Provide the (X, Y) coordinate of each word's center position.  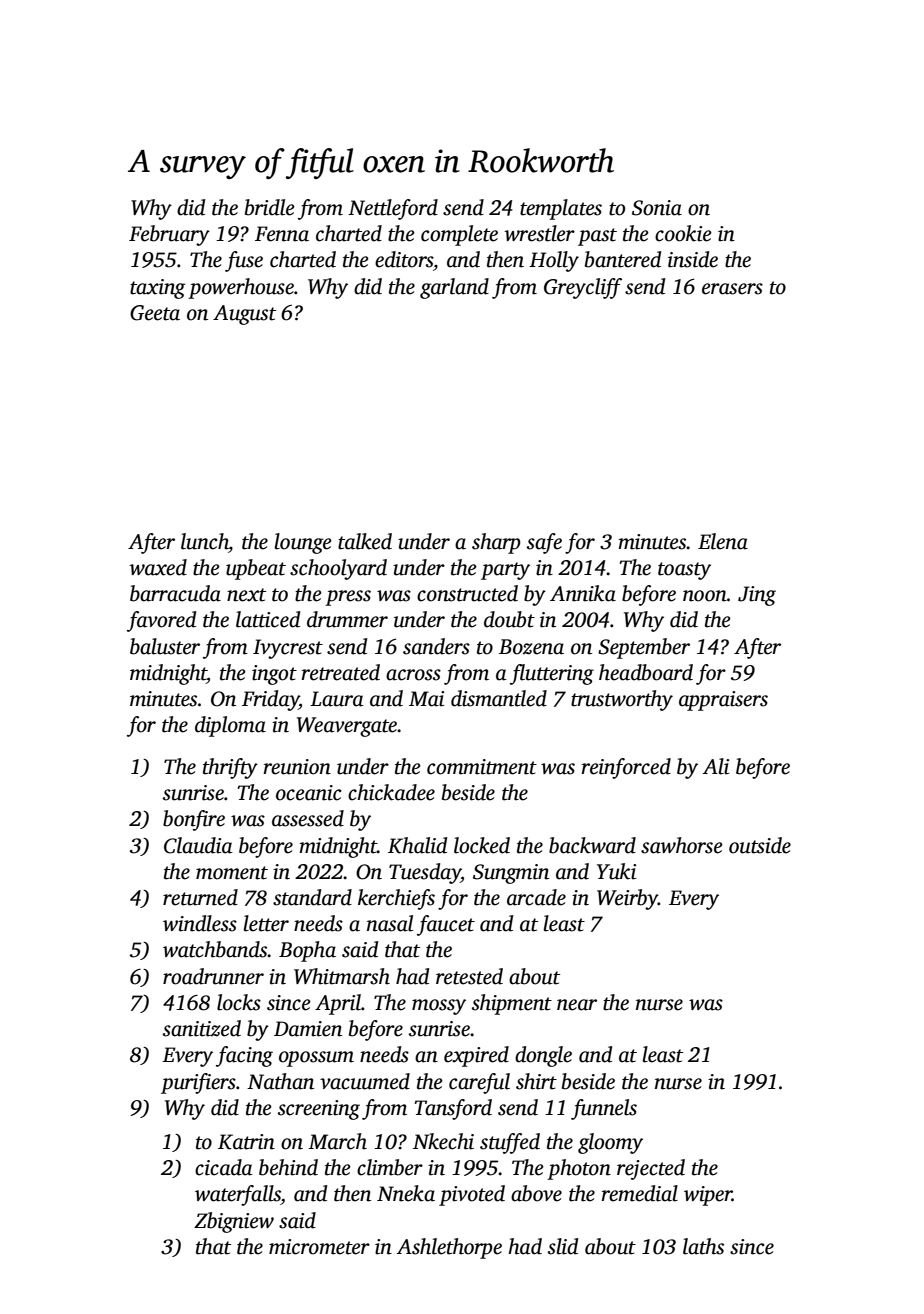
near (577, 1005)
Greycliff (583, 288)
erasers (732, 289)
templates (561, 209)
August (244, 315)
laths (703, 1246)
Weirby (627, 899)
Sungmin (511, 874)
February (169, 235)
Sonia (657, 208)
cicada (224, 1167)
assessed (308, 818)
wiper (708, 1196)
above (536, 1193)
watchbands (215, 949)
